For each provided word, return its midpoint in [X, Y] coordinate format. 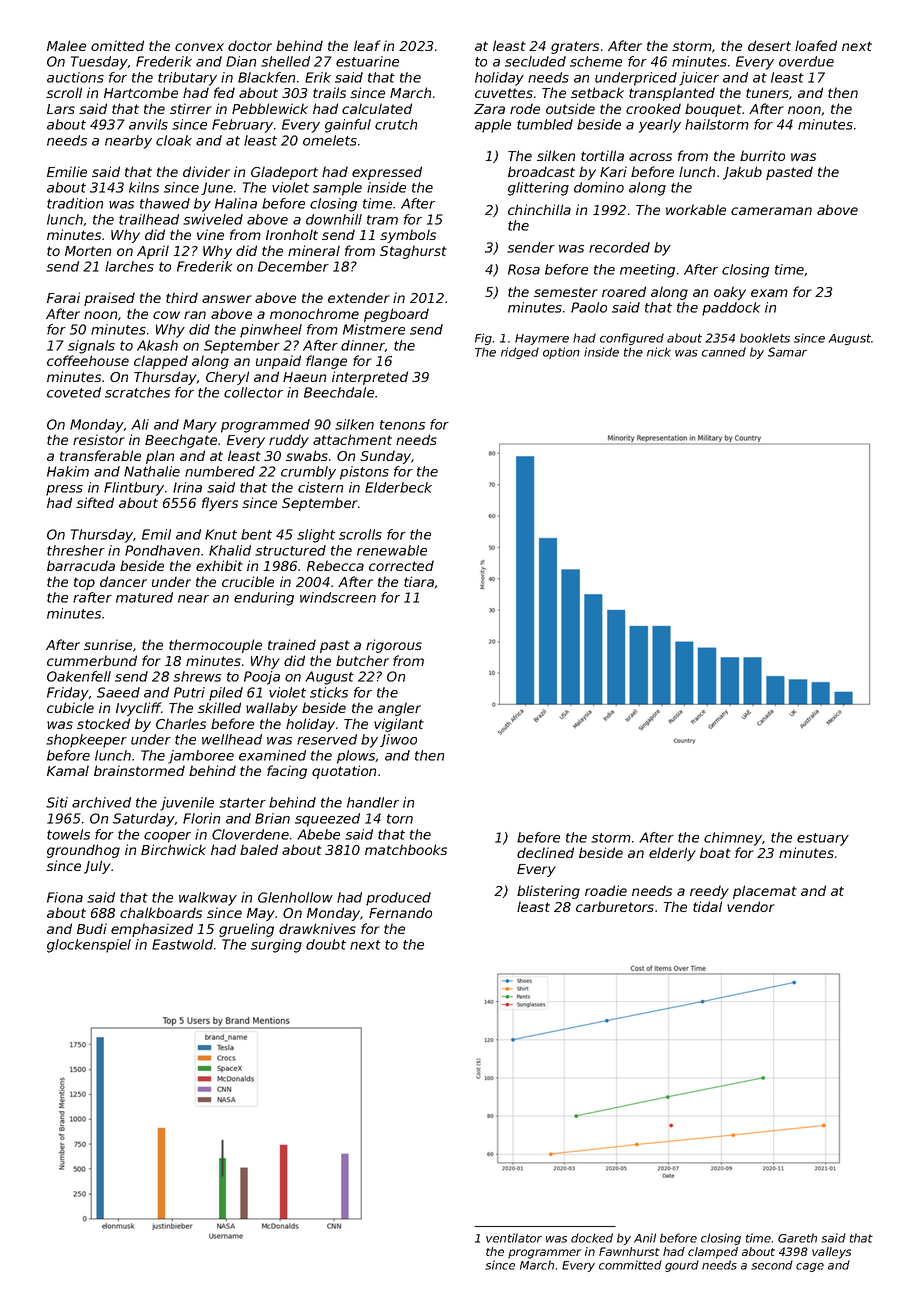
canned [724, 352]
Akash [157, 345]
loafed [816, 45]
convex [199, 47]
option [561, 353]
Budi [92, 928]
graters [575, 47]
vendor [751, 906]
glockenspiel [89, 946]
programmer [544, 1254]
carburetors [615, 906]
